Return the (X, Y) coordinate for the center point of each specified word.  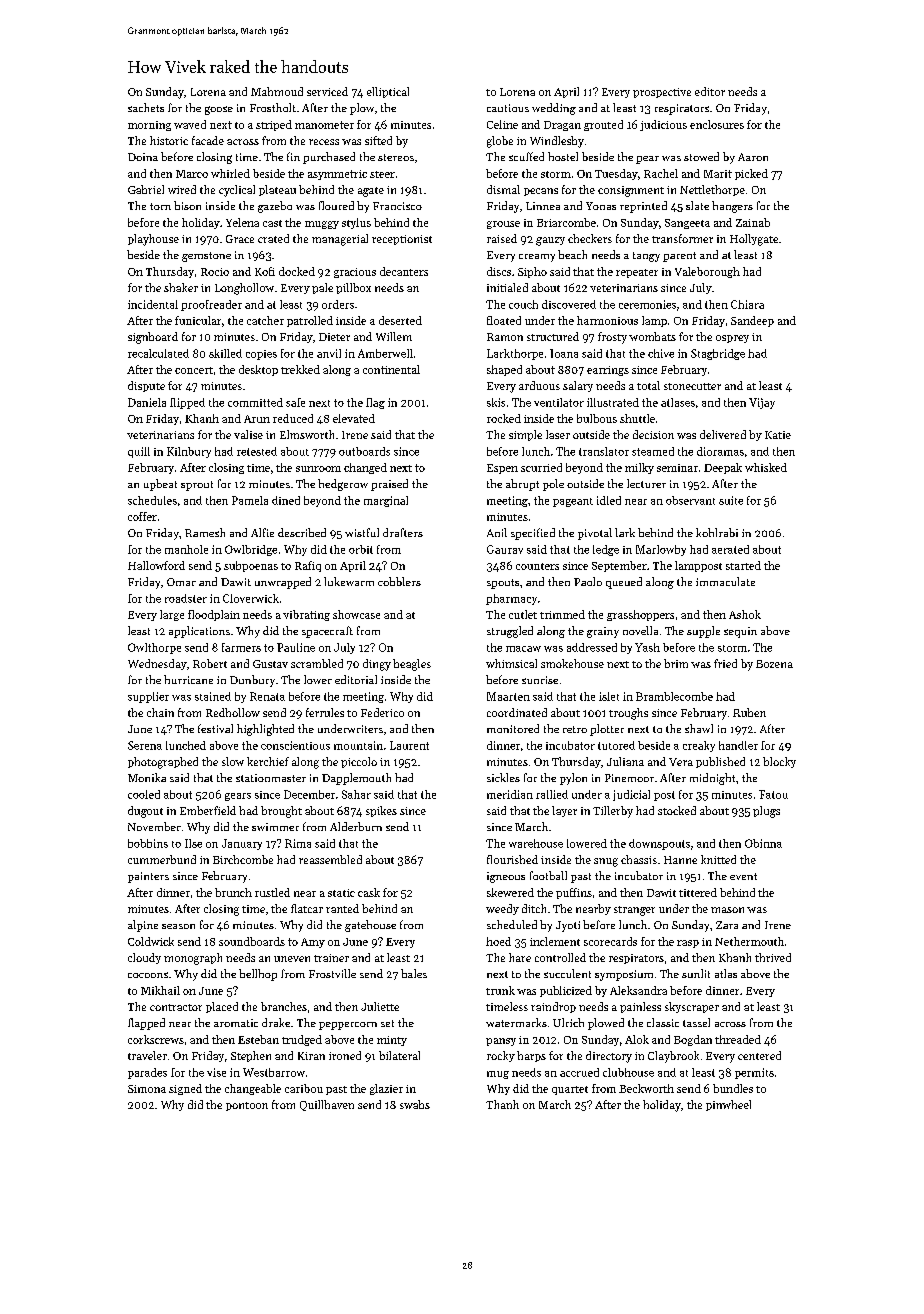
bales (414, 973)
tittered (698, 892)
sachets (146, 107)
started (743, 565)
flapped (146, 1024)
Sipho (532, 272)
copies (261, 355)
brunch (233, 892)
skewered (510, 892)
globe (500, 142)
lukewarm (349, 581)
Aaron (753, 157)
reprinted (643, 207)
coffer (142, 516)
